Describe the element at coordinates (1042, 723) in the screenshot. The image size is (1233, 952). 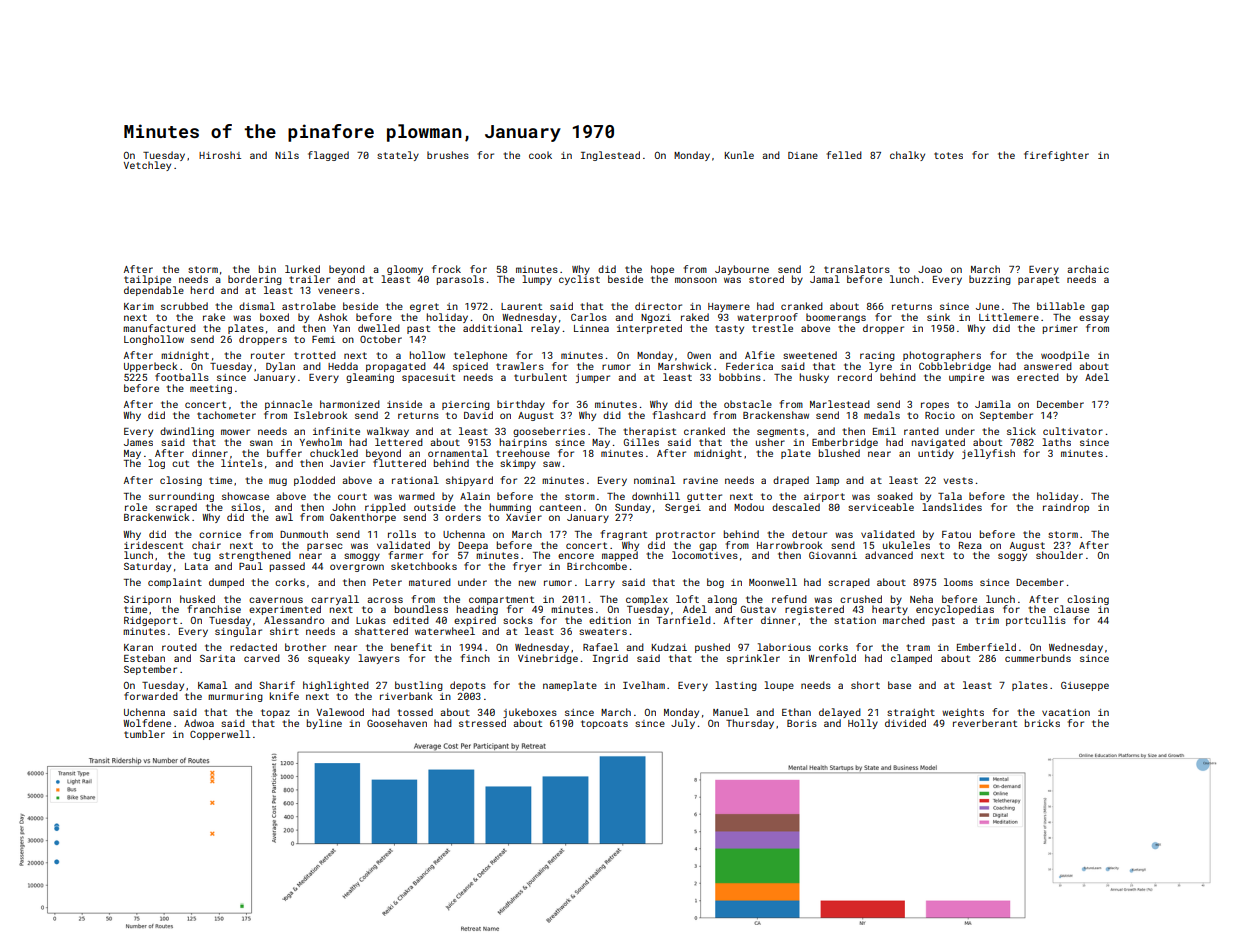
I see `bricks` at that location.
